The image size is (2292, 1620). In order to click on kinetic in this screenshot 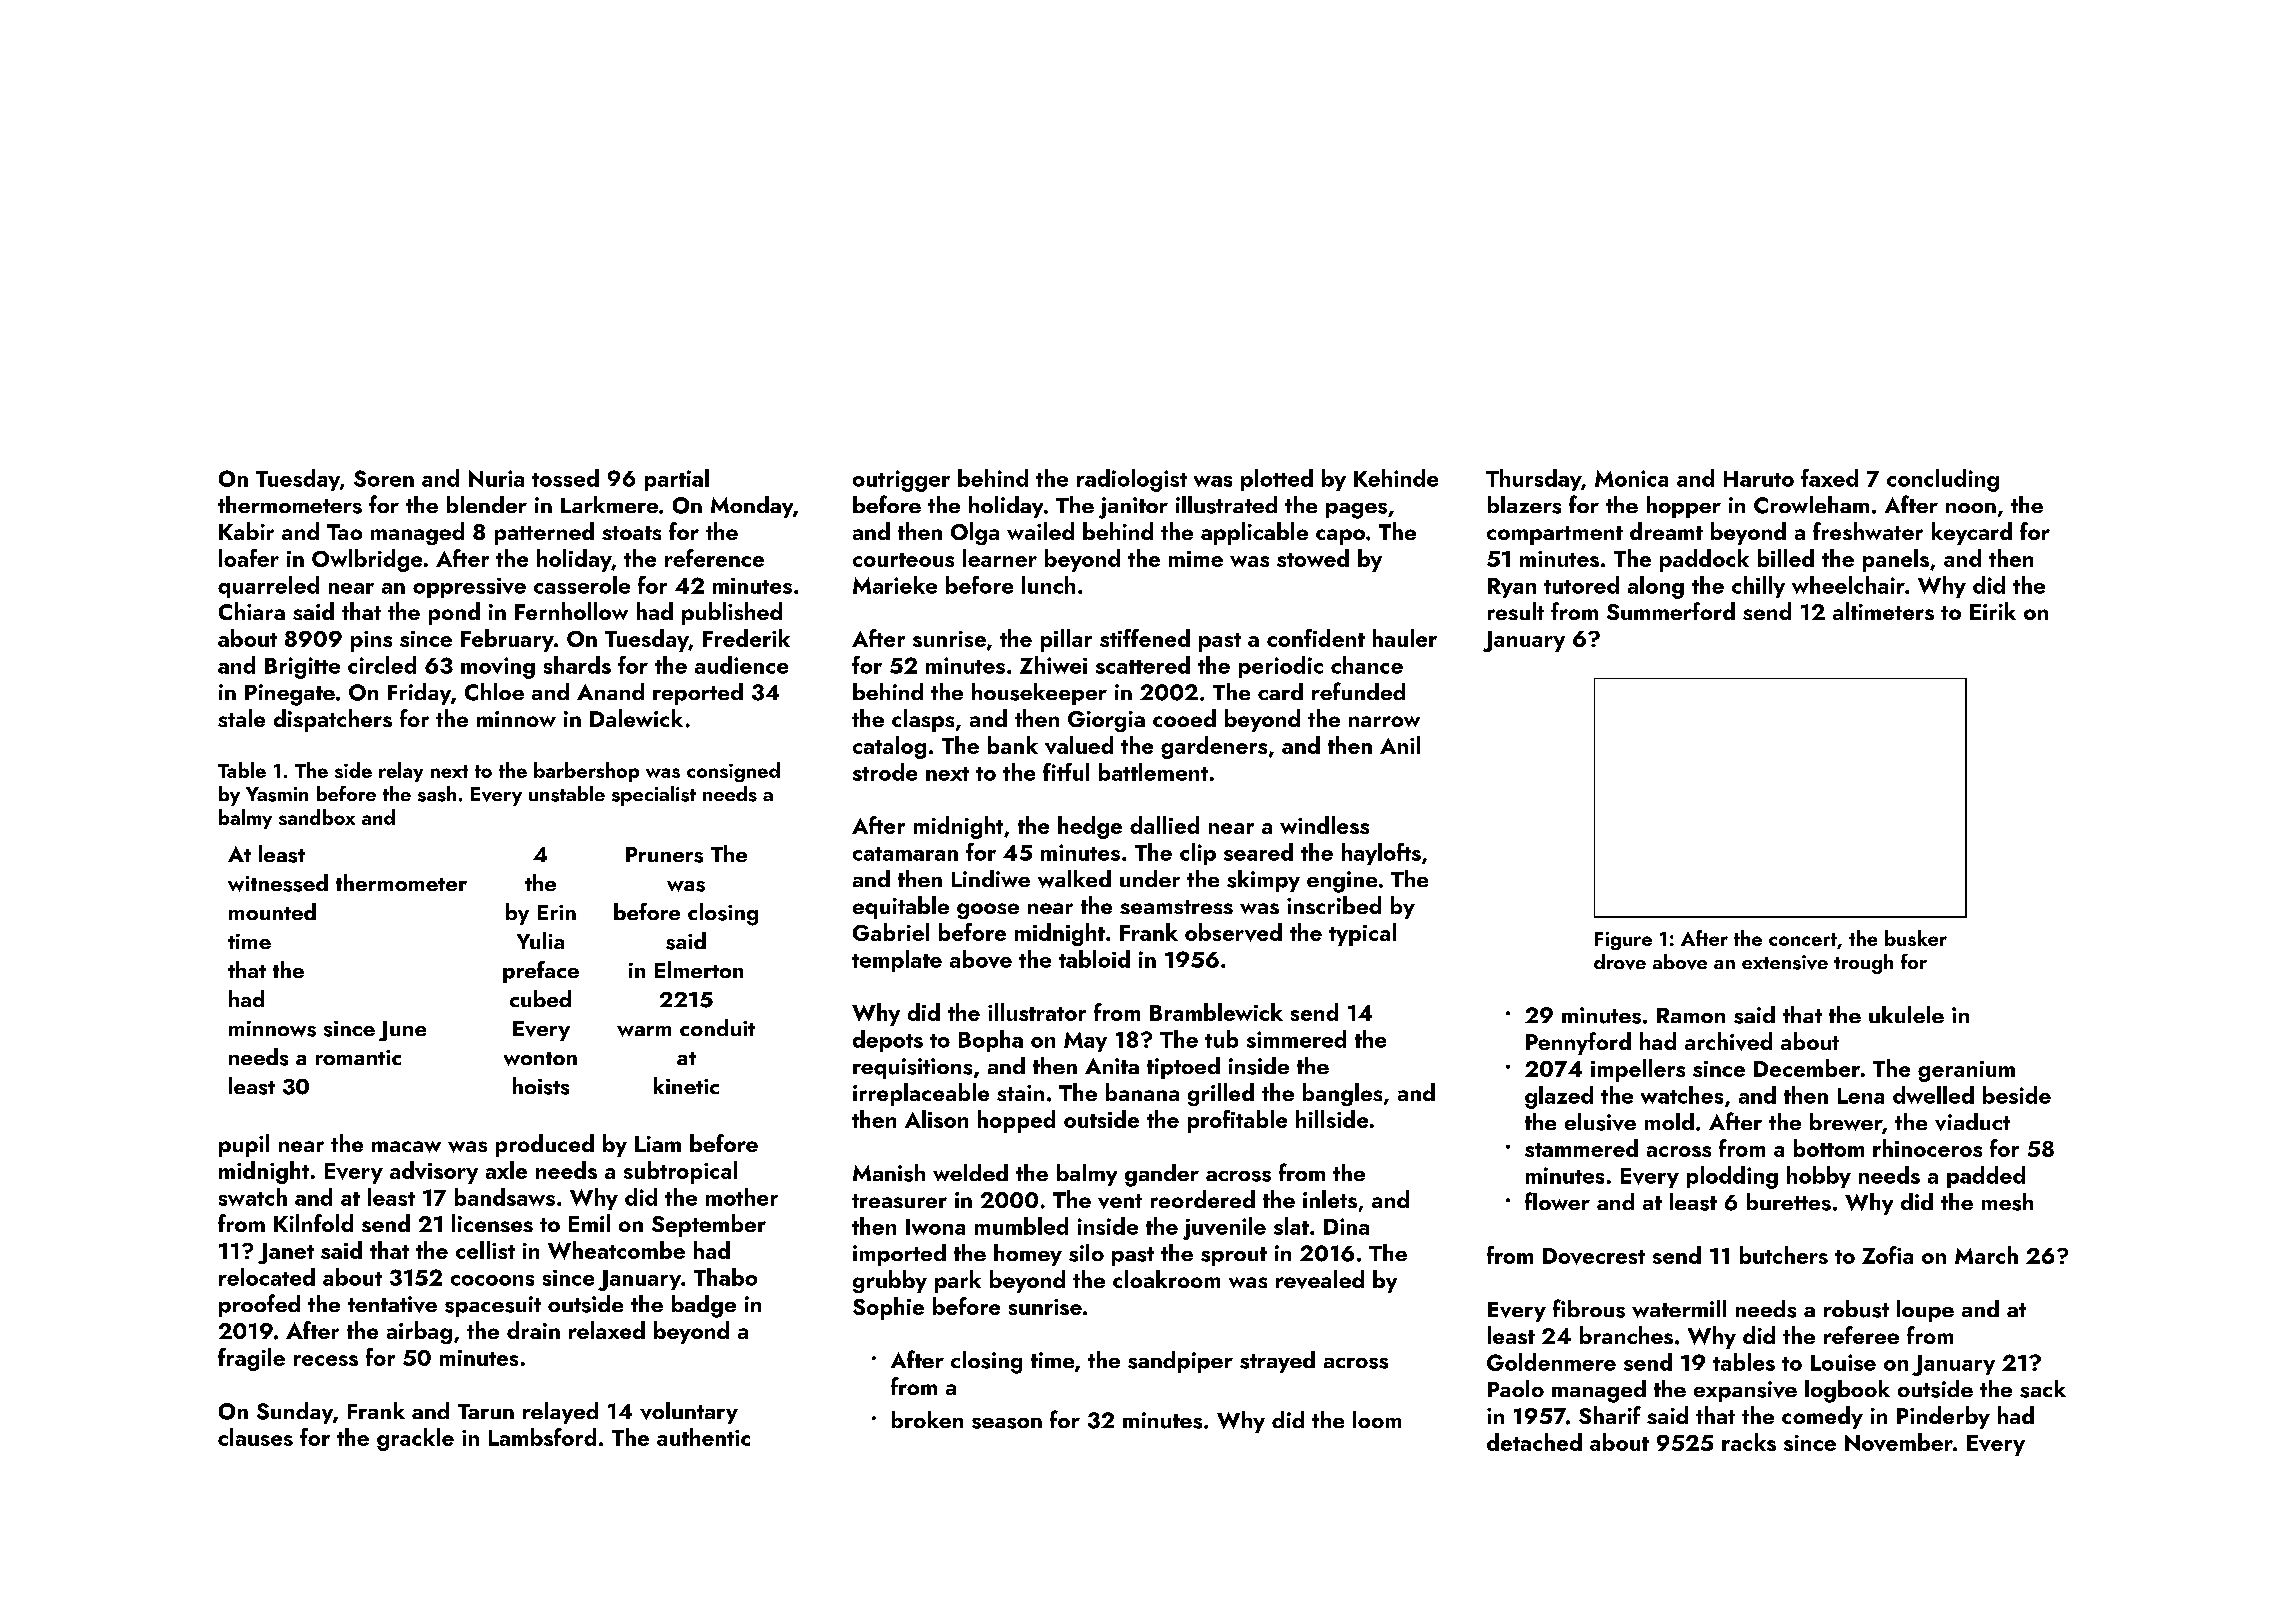, I will do `click(686, 1085)`.
